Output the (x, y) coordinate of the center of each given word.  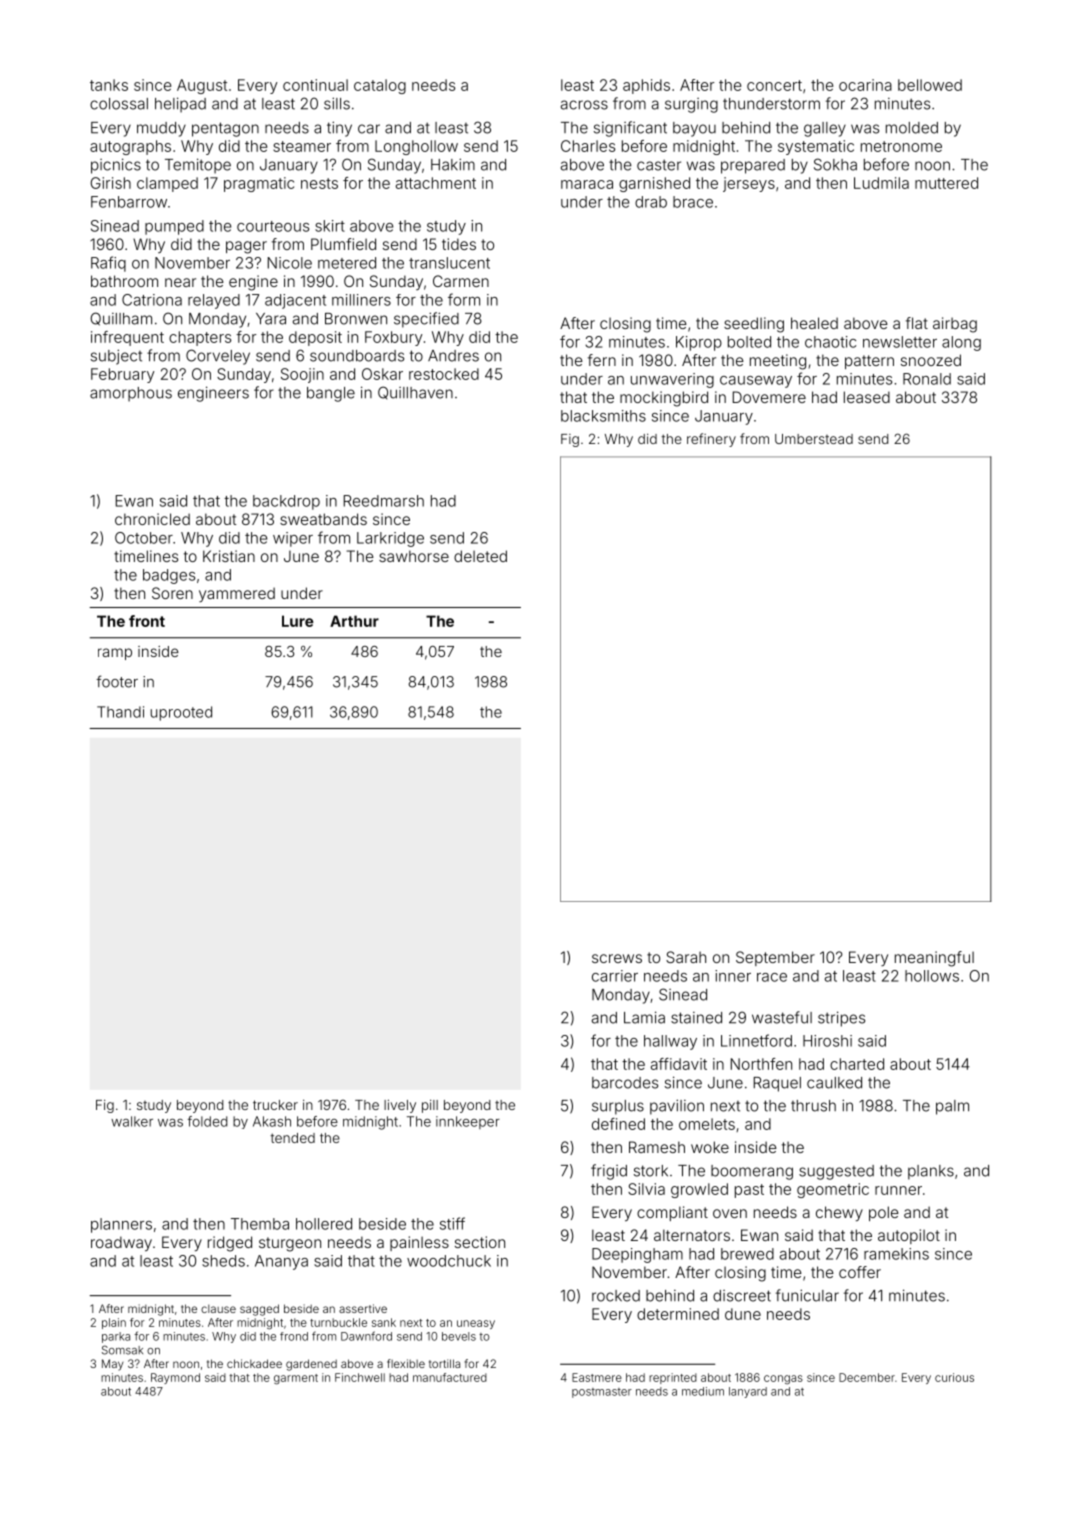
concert (774, 85)
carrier (615, 976)
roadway (121, 1243)
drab (651, 202)
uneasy (476, 1324)
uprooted (181, 713)
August (202, 86)
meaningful (934, 959)
